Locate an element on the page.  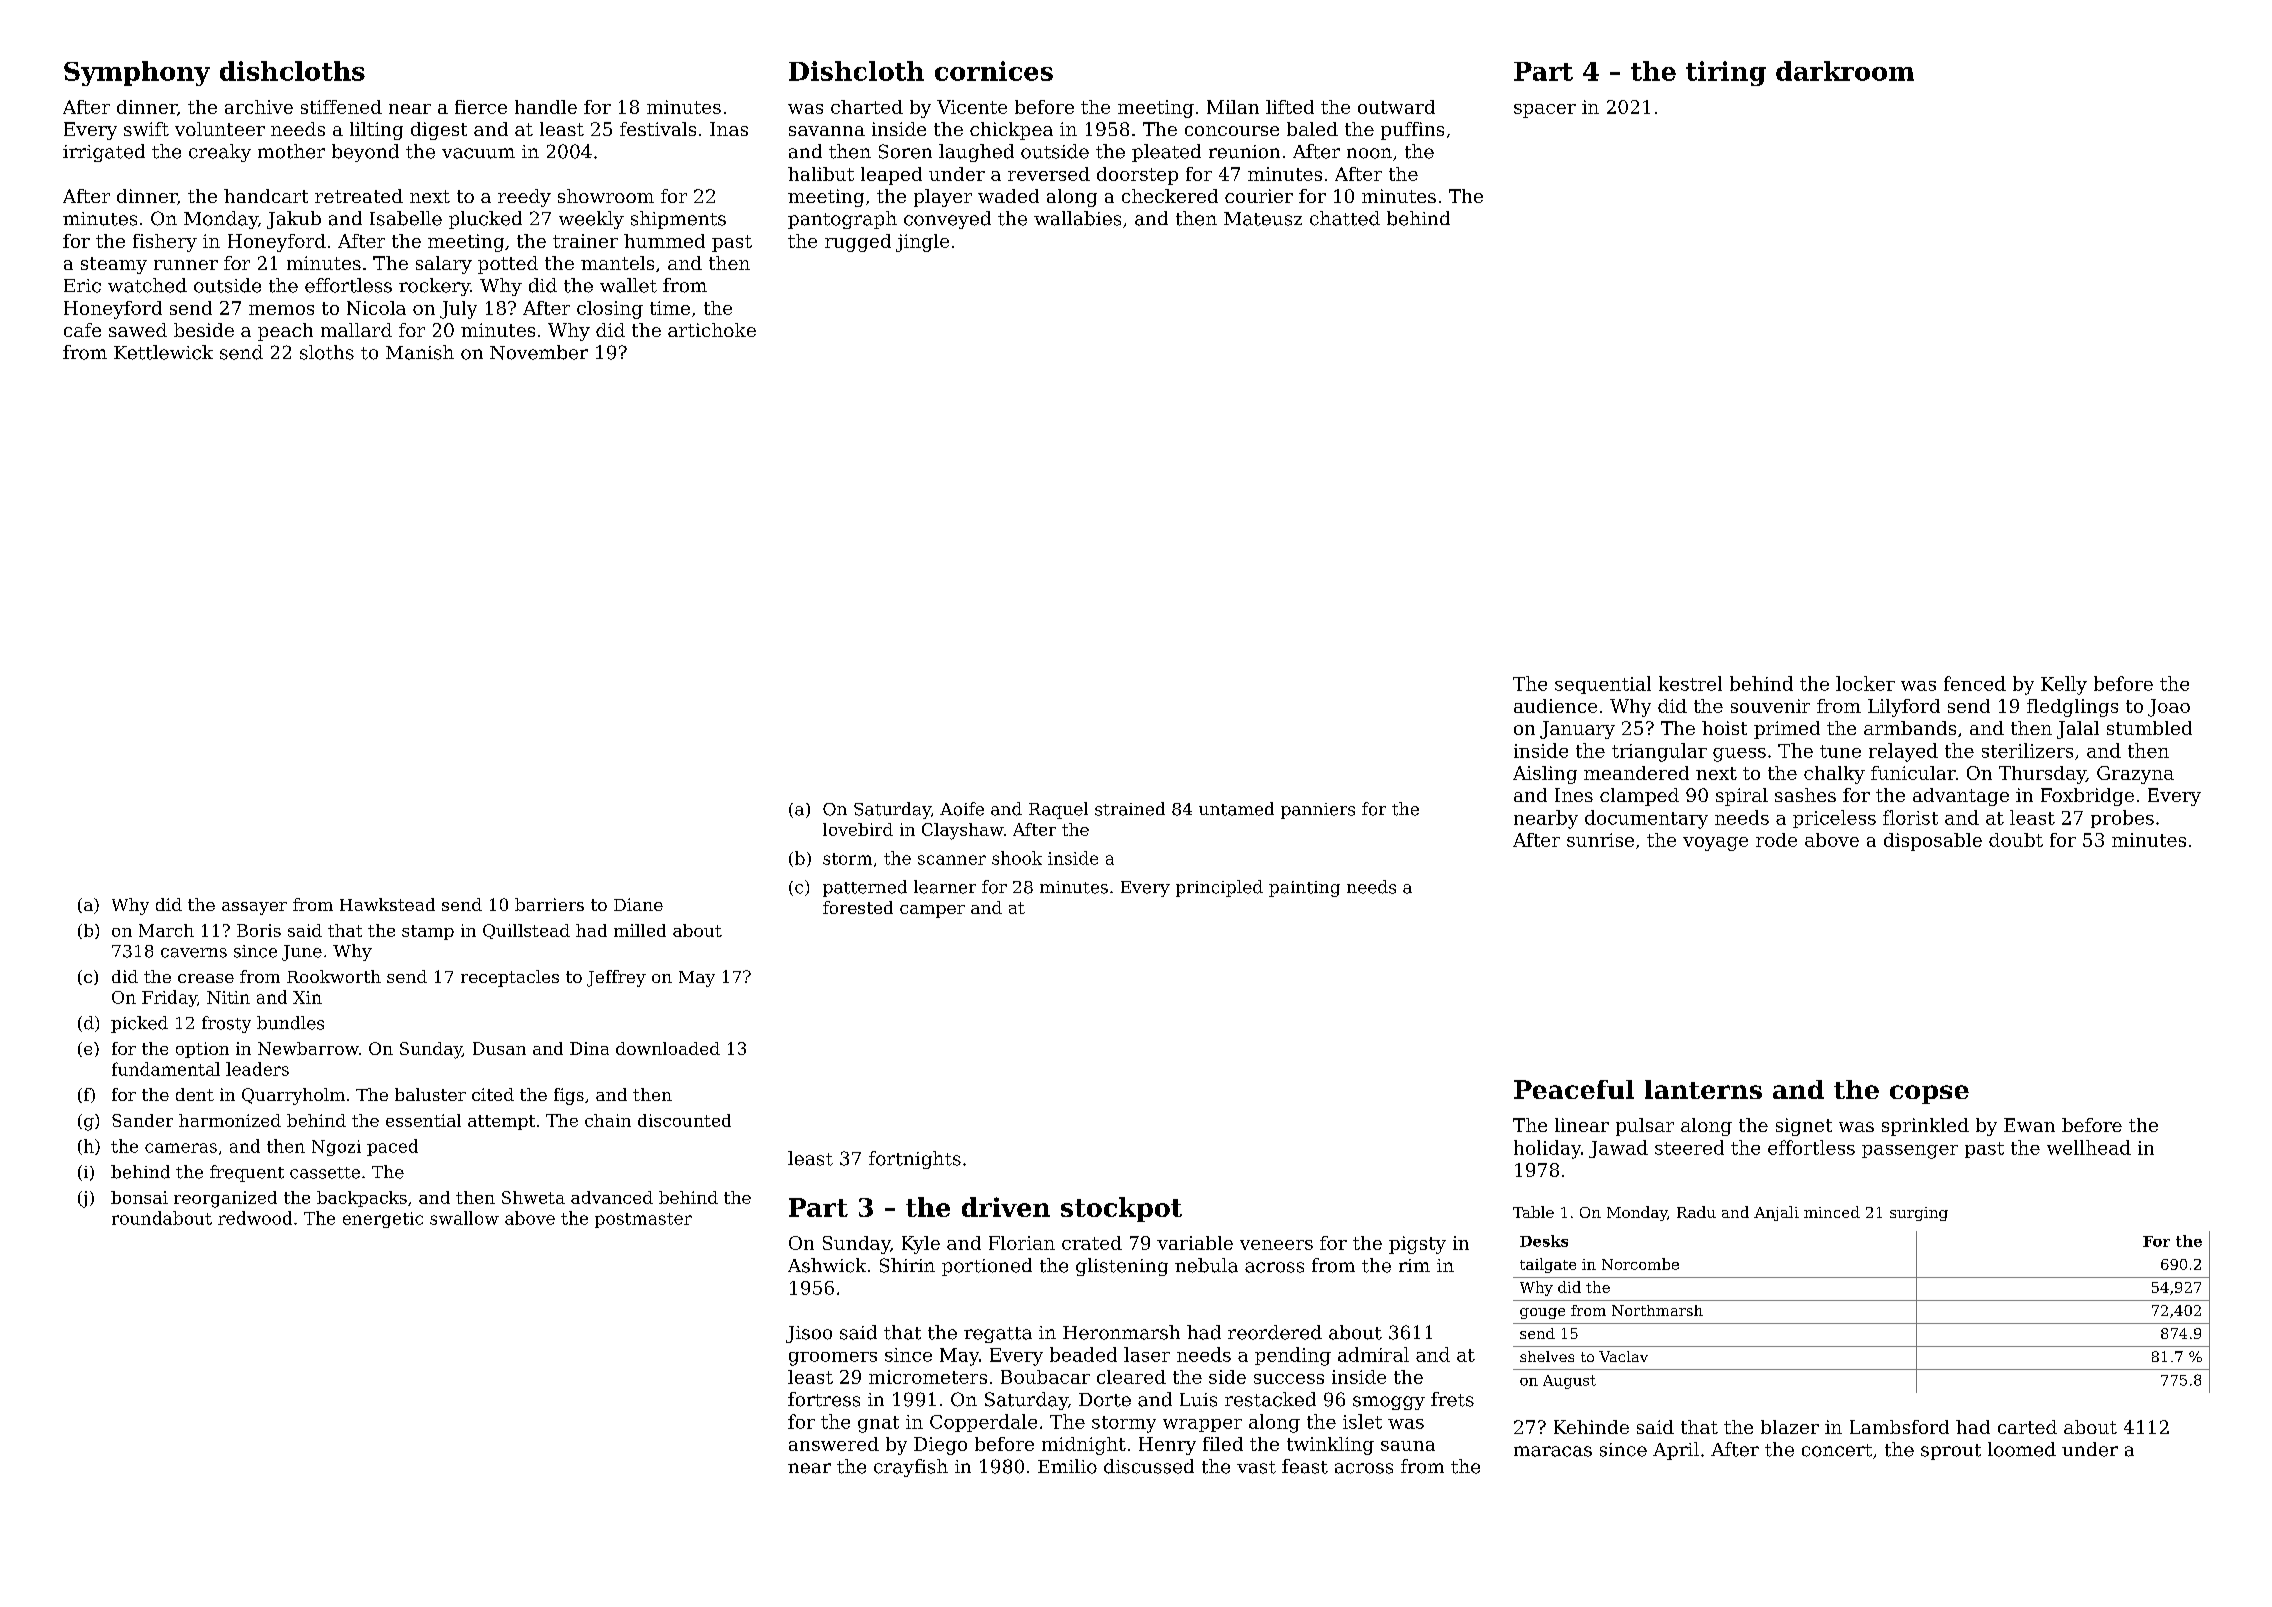
answered is located at coordinates (834, 1444).
